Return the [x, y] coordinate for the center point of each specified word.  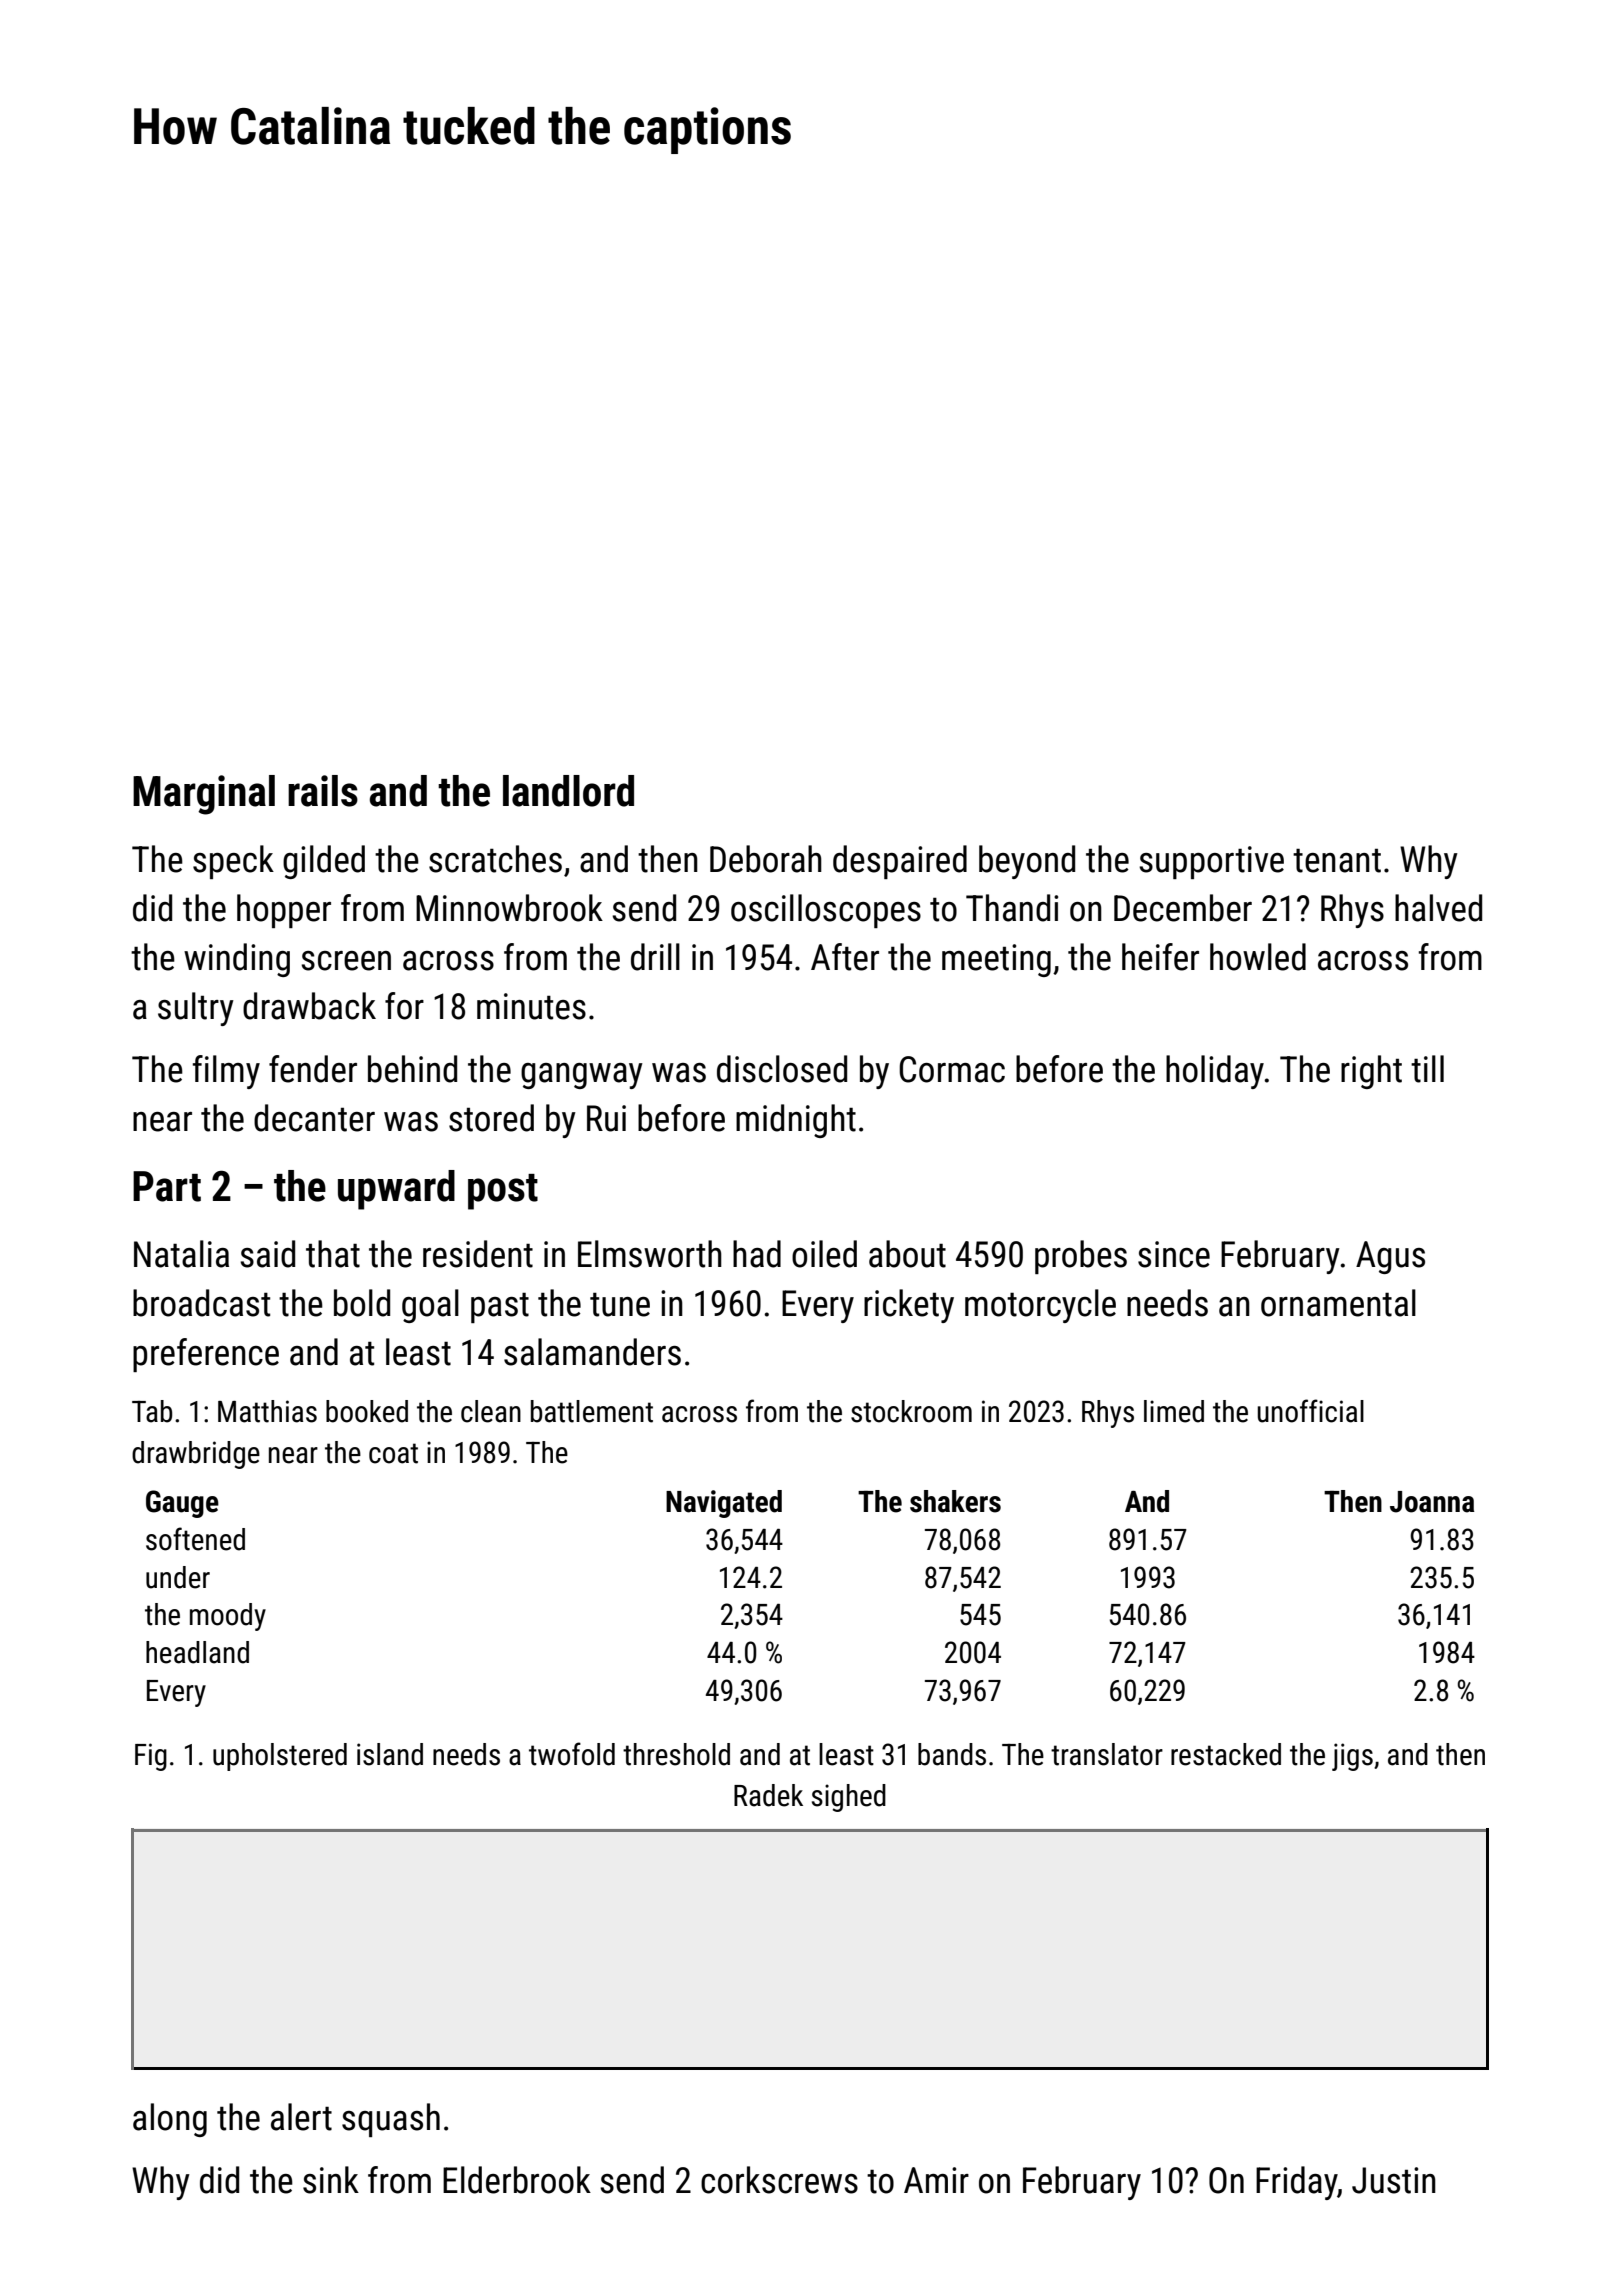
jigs [1352, 1757]
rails [323, 791]
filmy [226, 1072]
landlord [568, 791]
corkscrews [779, 2180]
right [1371, 1072]
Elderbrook [517, 2180]
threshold [676, 1754]
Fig [151, 1757]
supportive [1211, 862]
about [907, 1254]
